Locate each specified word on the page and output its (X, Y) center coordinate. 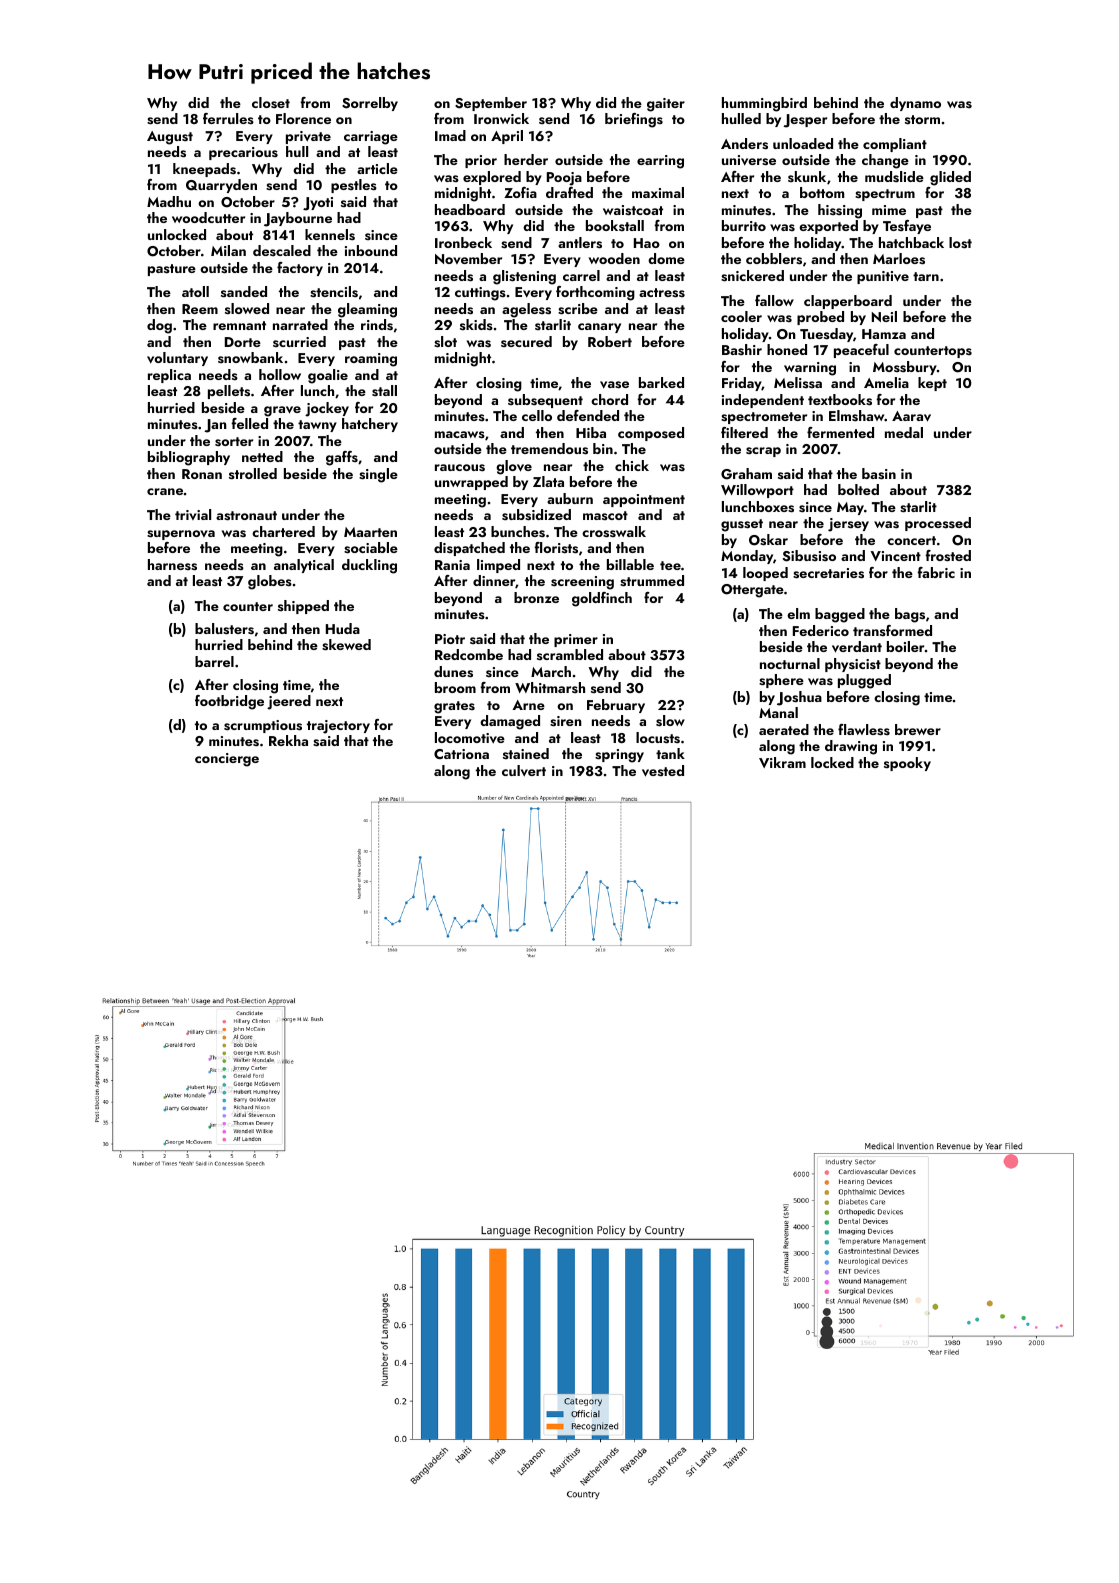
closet (271, 103)
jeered (289, 702)
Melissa (798, 382)
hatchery (370, 425)
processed (938, 524)
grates (454, 707)
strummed (652, 581)
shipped (303, 607)
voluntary (177, 359)
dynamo (915, 104)
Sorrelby (370, 104)
